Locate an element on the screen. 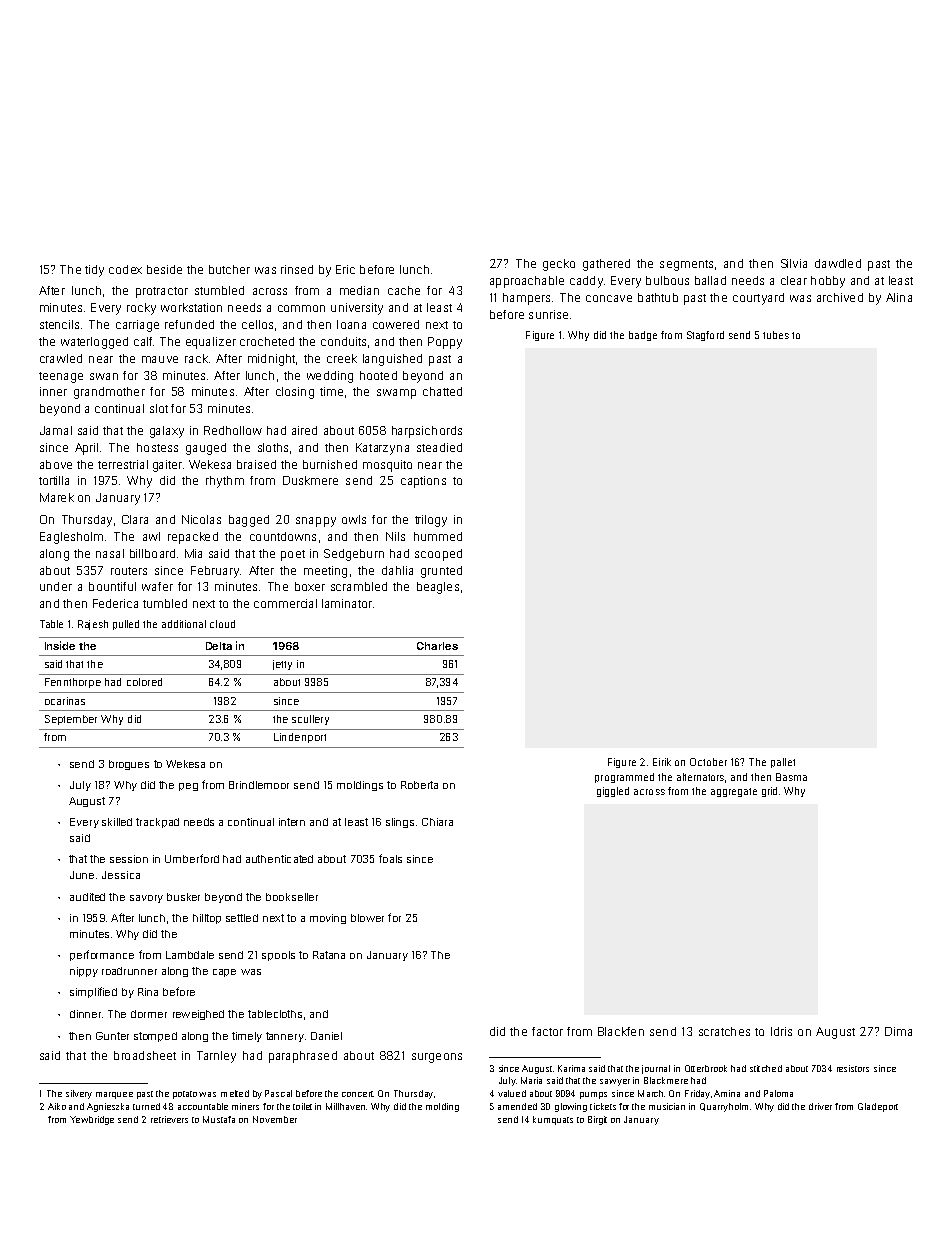 This screenshot has height=1233, width=952. steadied is located at coordinates (439, 447).
